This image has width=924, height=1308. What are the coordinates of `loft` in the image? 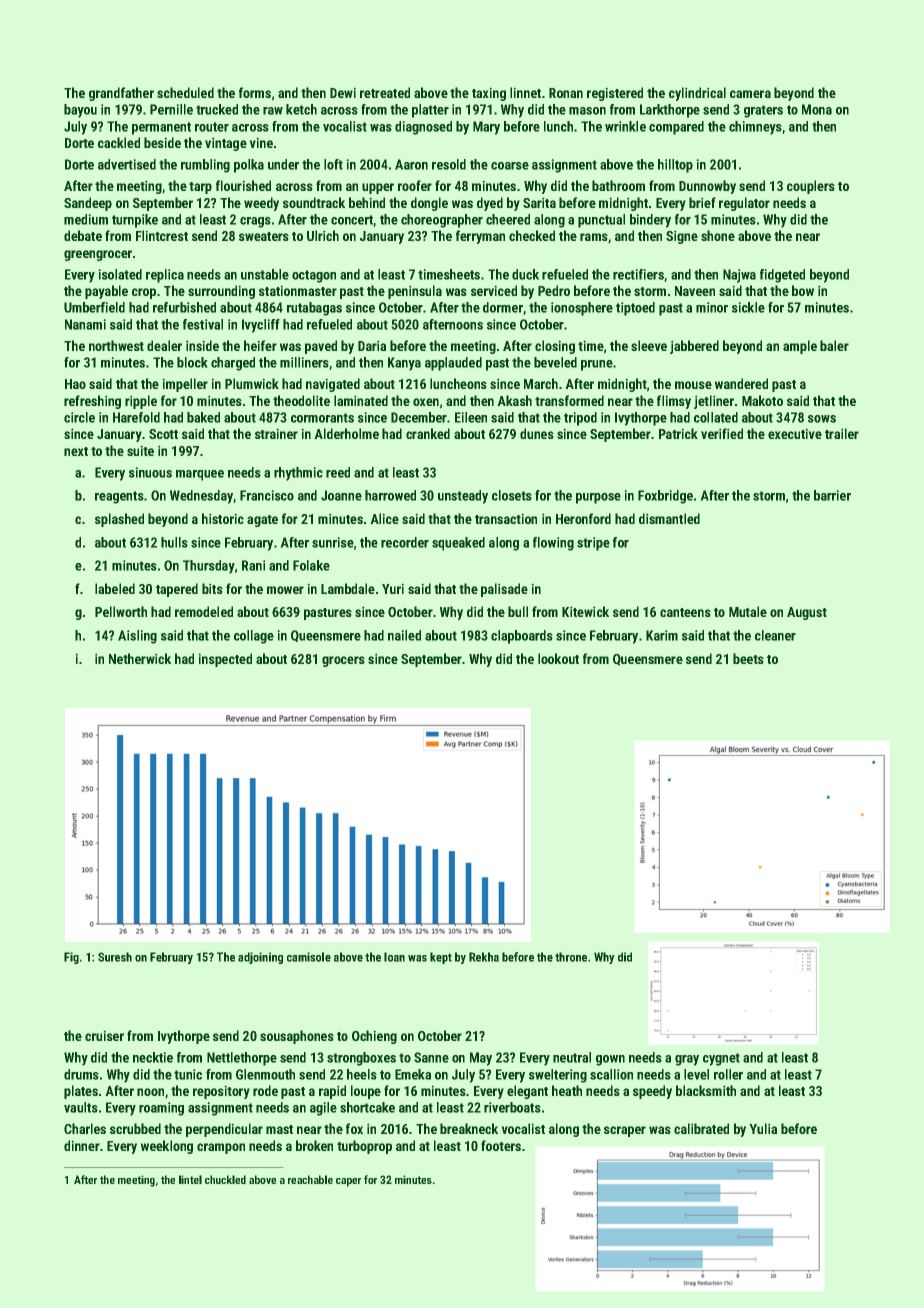 It's located at (333, 164).
